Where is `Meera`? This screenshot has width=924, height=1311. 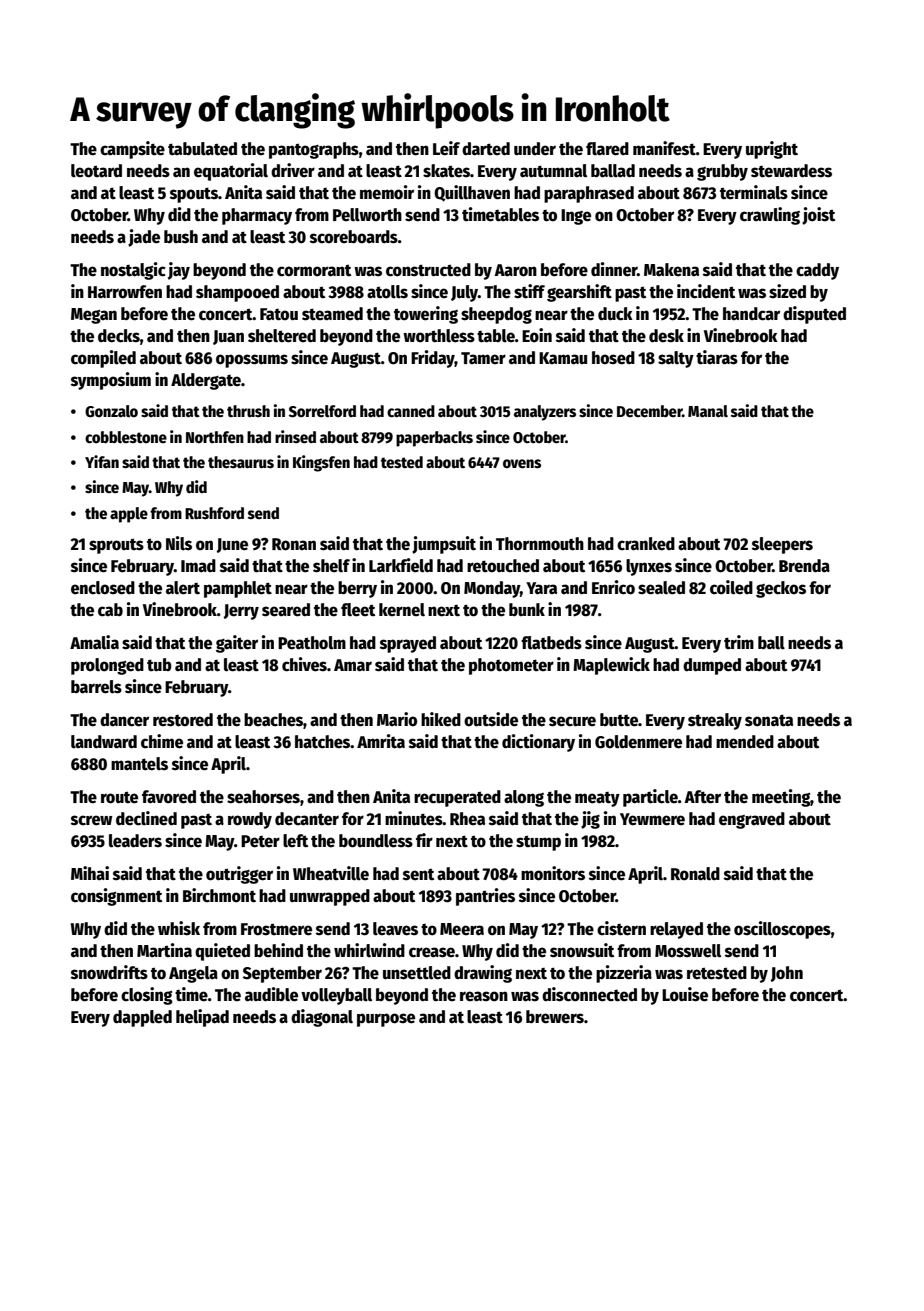 Meera is located at coordinates (462, 929).
